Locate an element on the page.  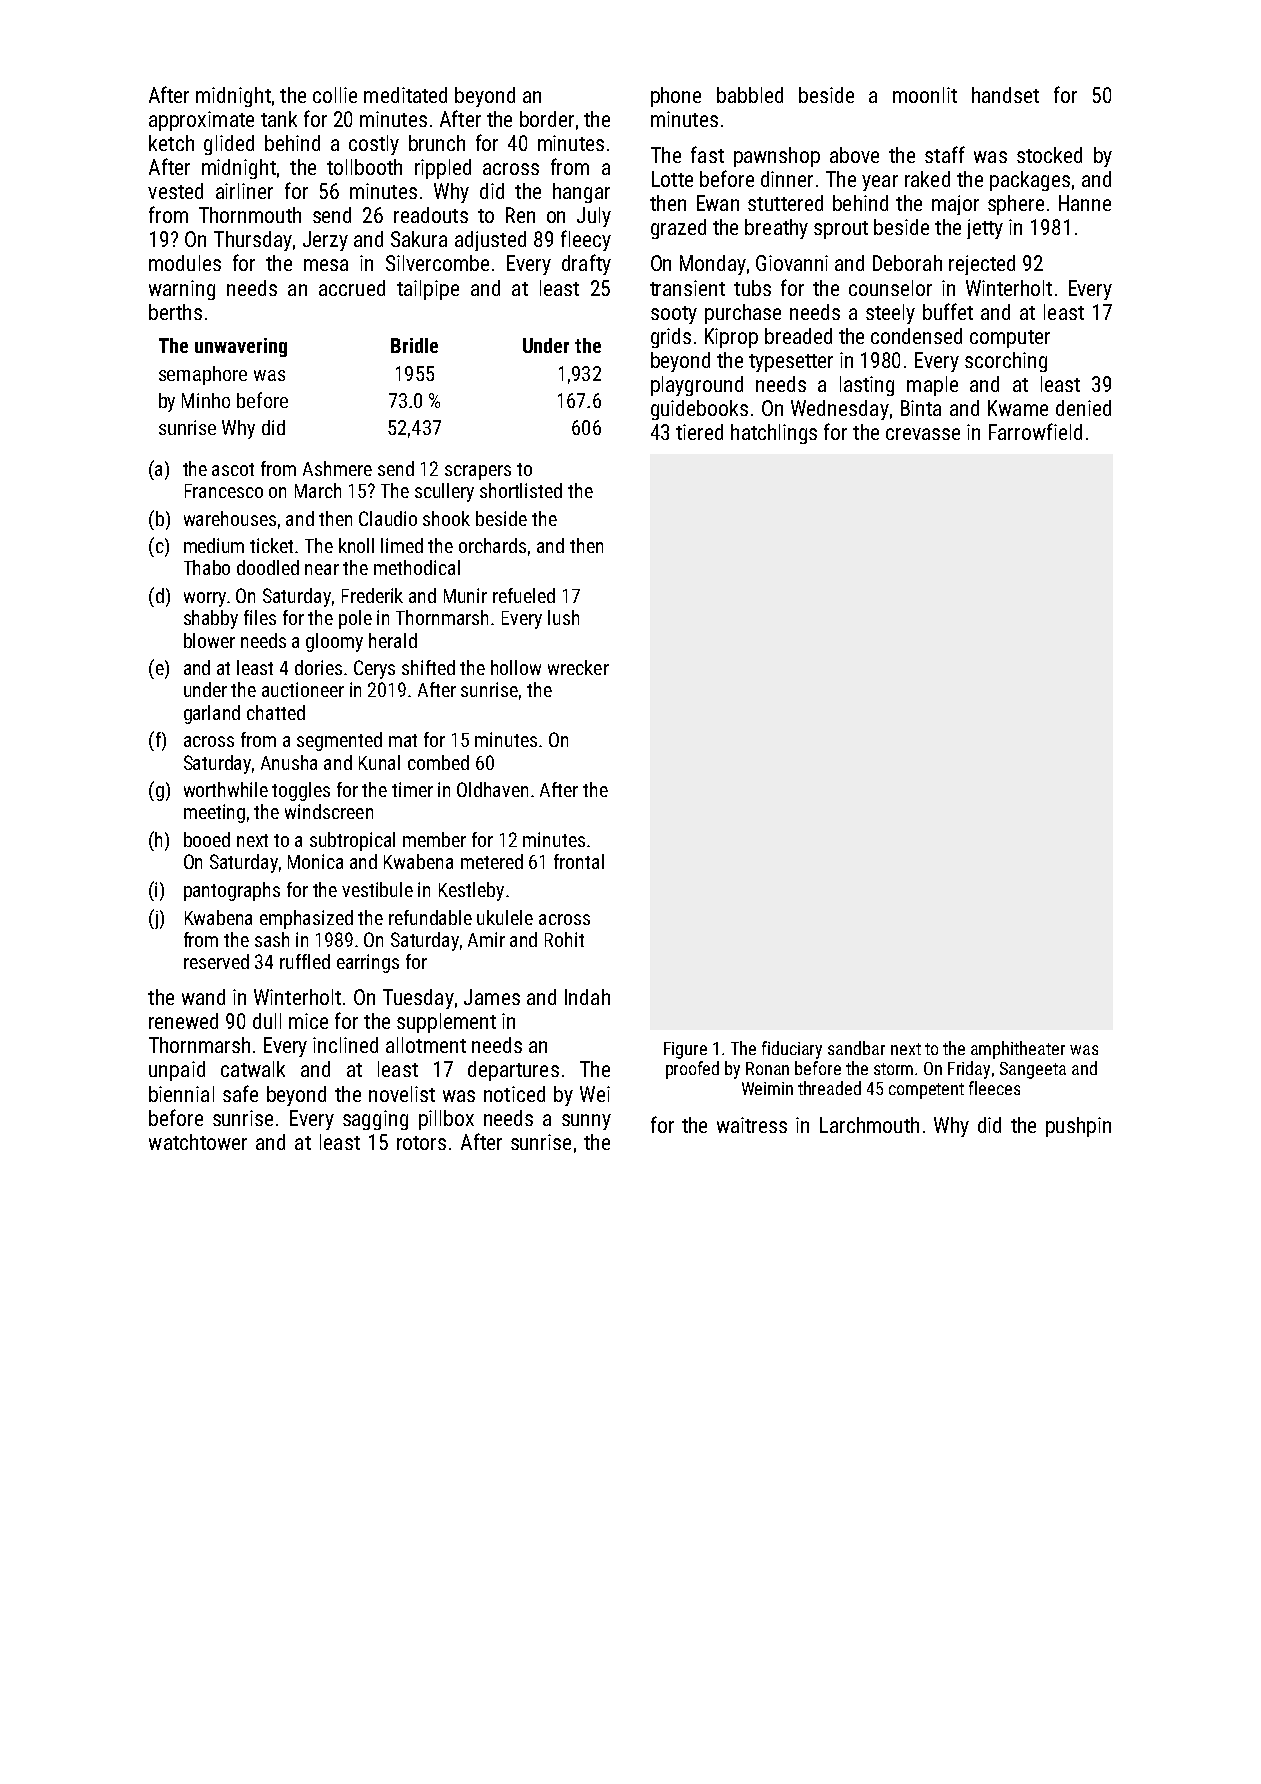
pushpin is located at coordinates (1078, 1127).
